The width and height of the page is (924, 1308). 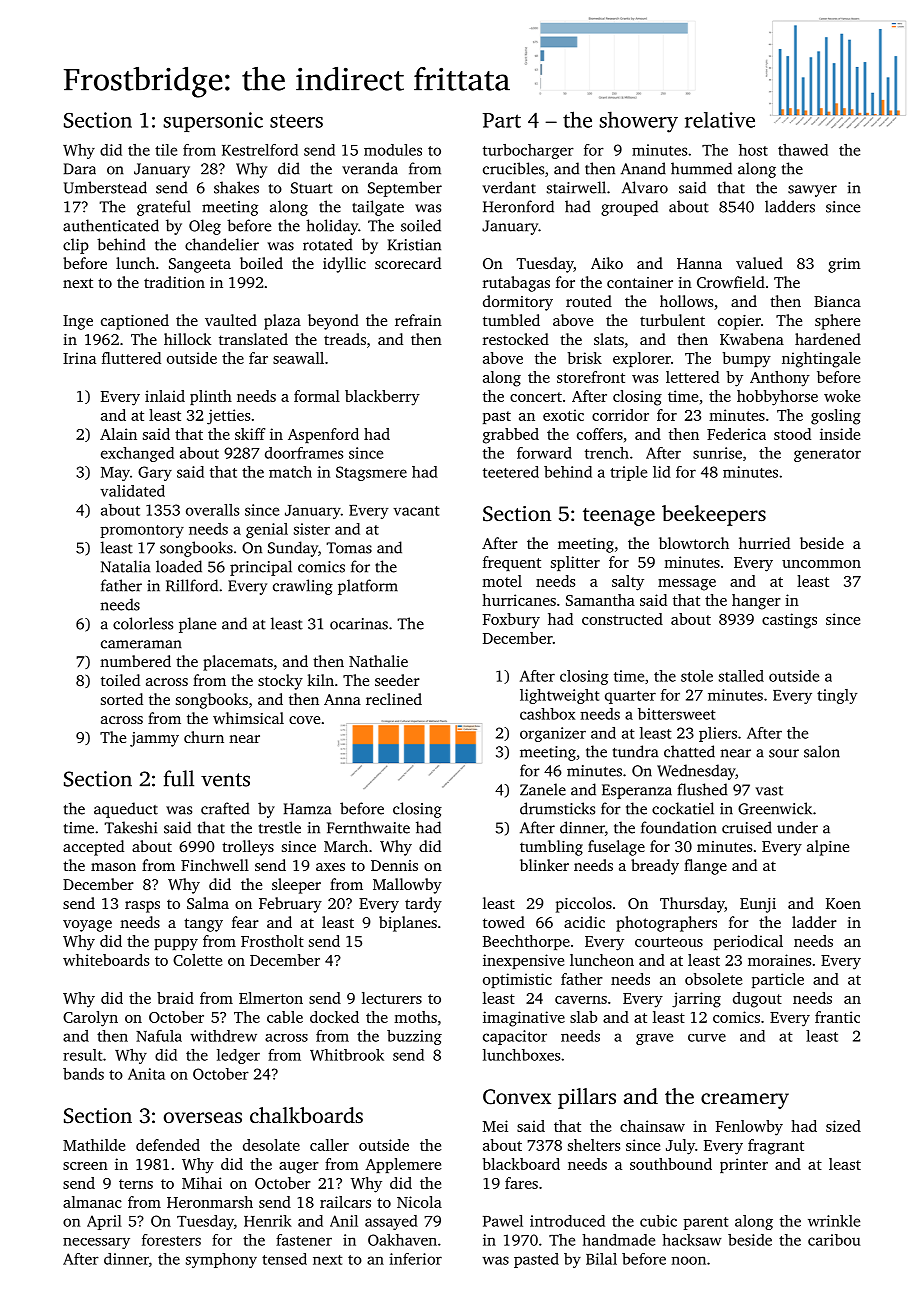 What do you see at coordinates (359, 624) in the page?
I see `ocarinas` at bounding box center [359, 624].
